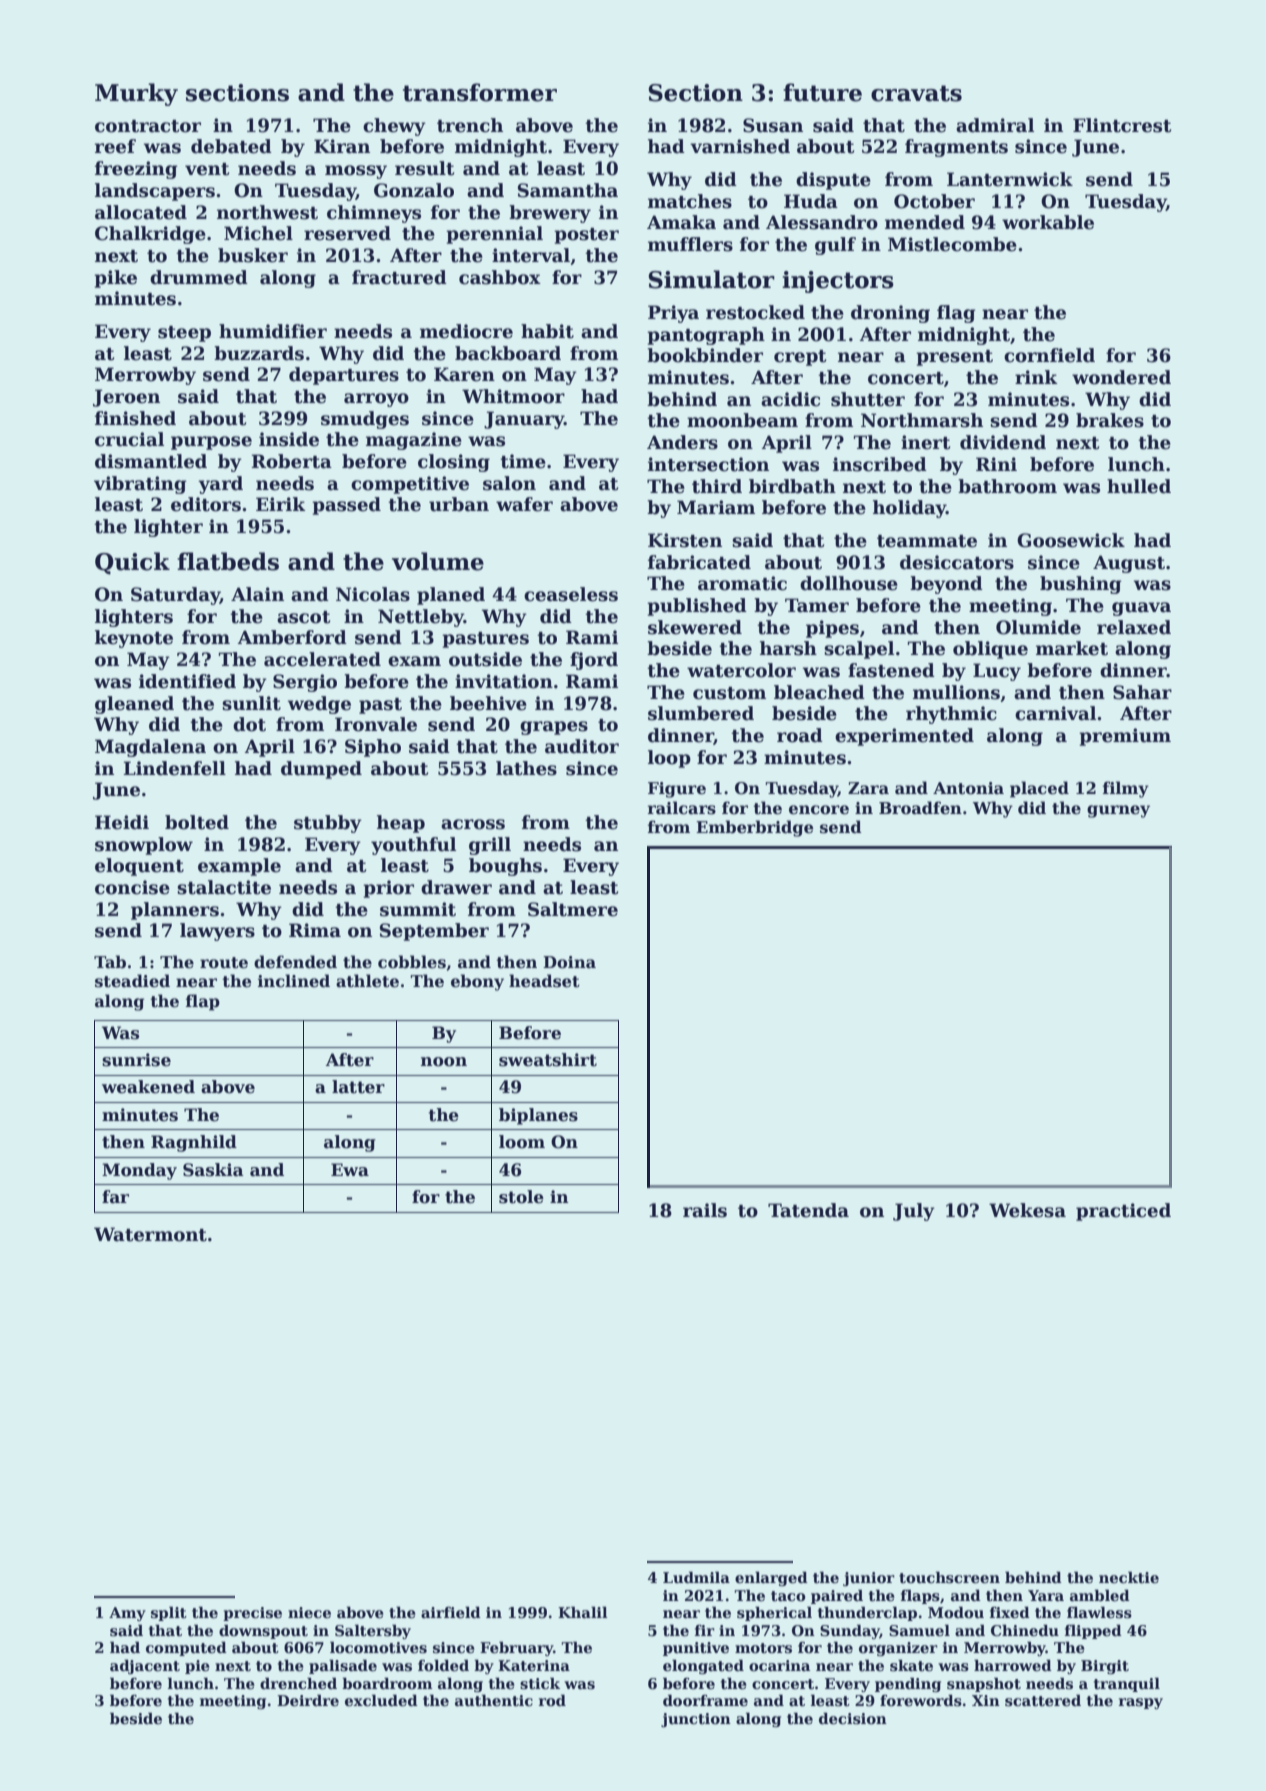 Image resolution: width=1266 pixels, height=1791 pixels. Describe the element at coordinates (139, 867) in the screenshot. I see `eloquent` at that location.
